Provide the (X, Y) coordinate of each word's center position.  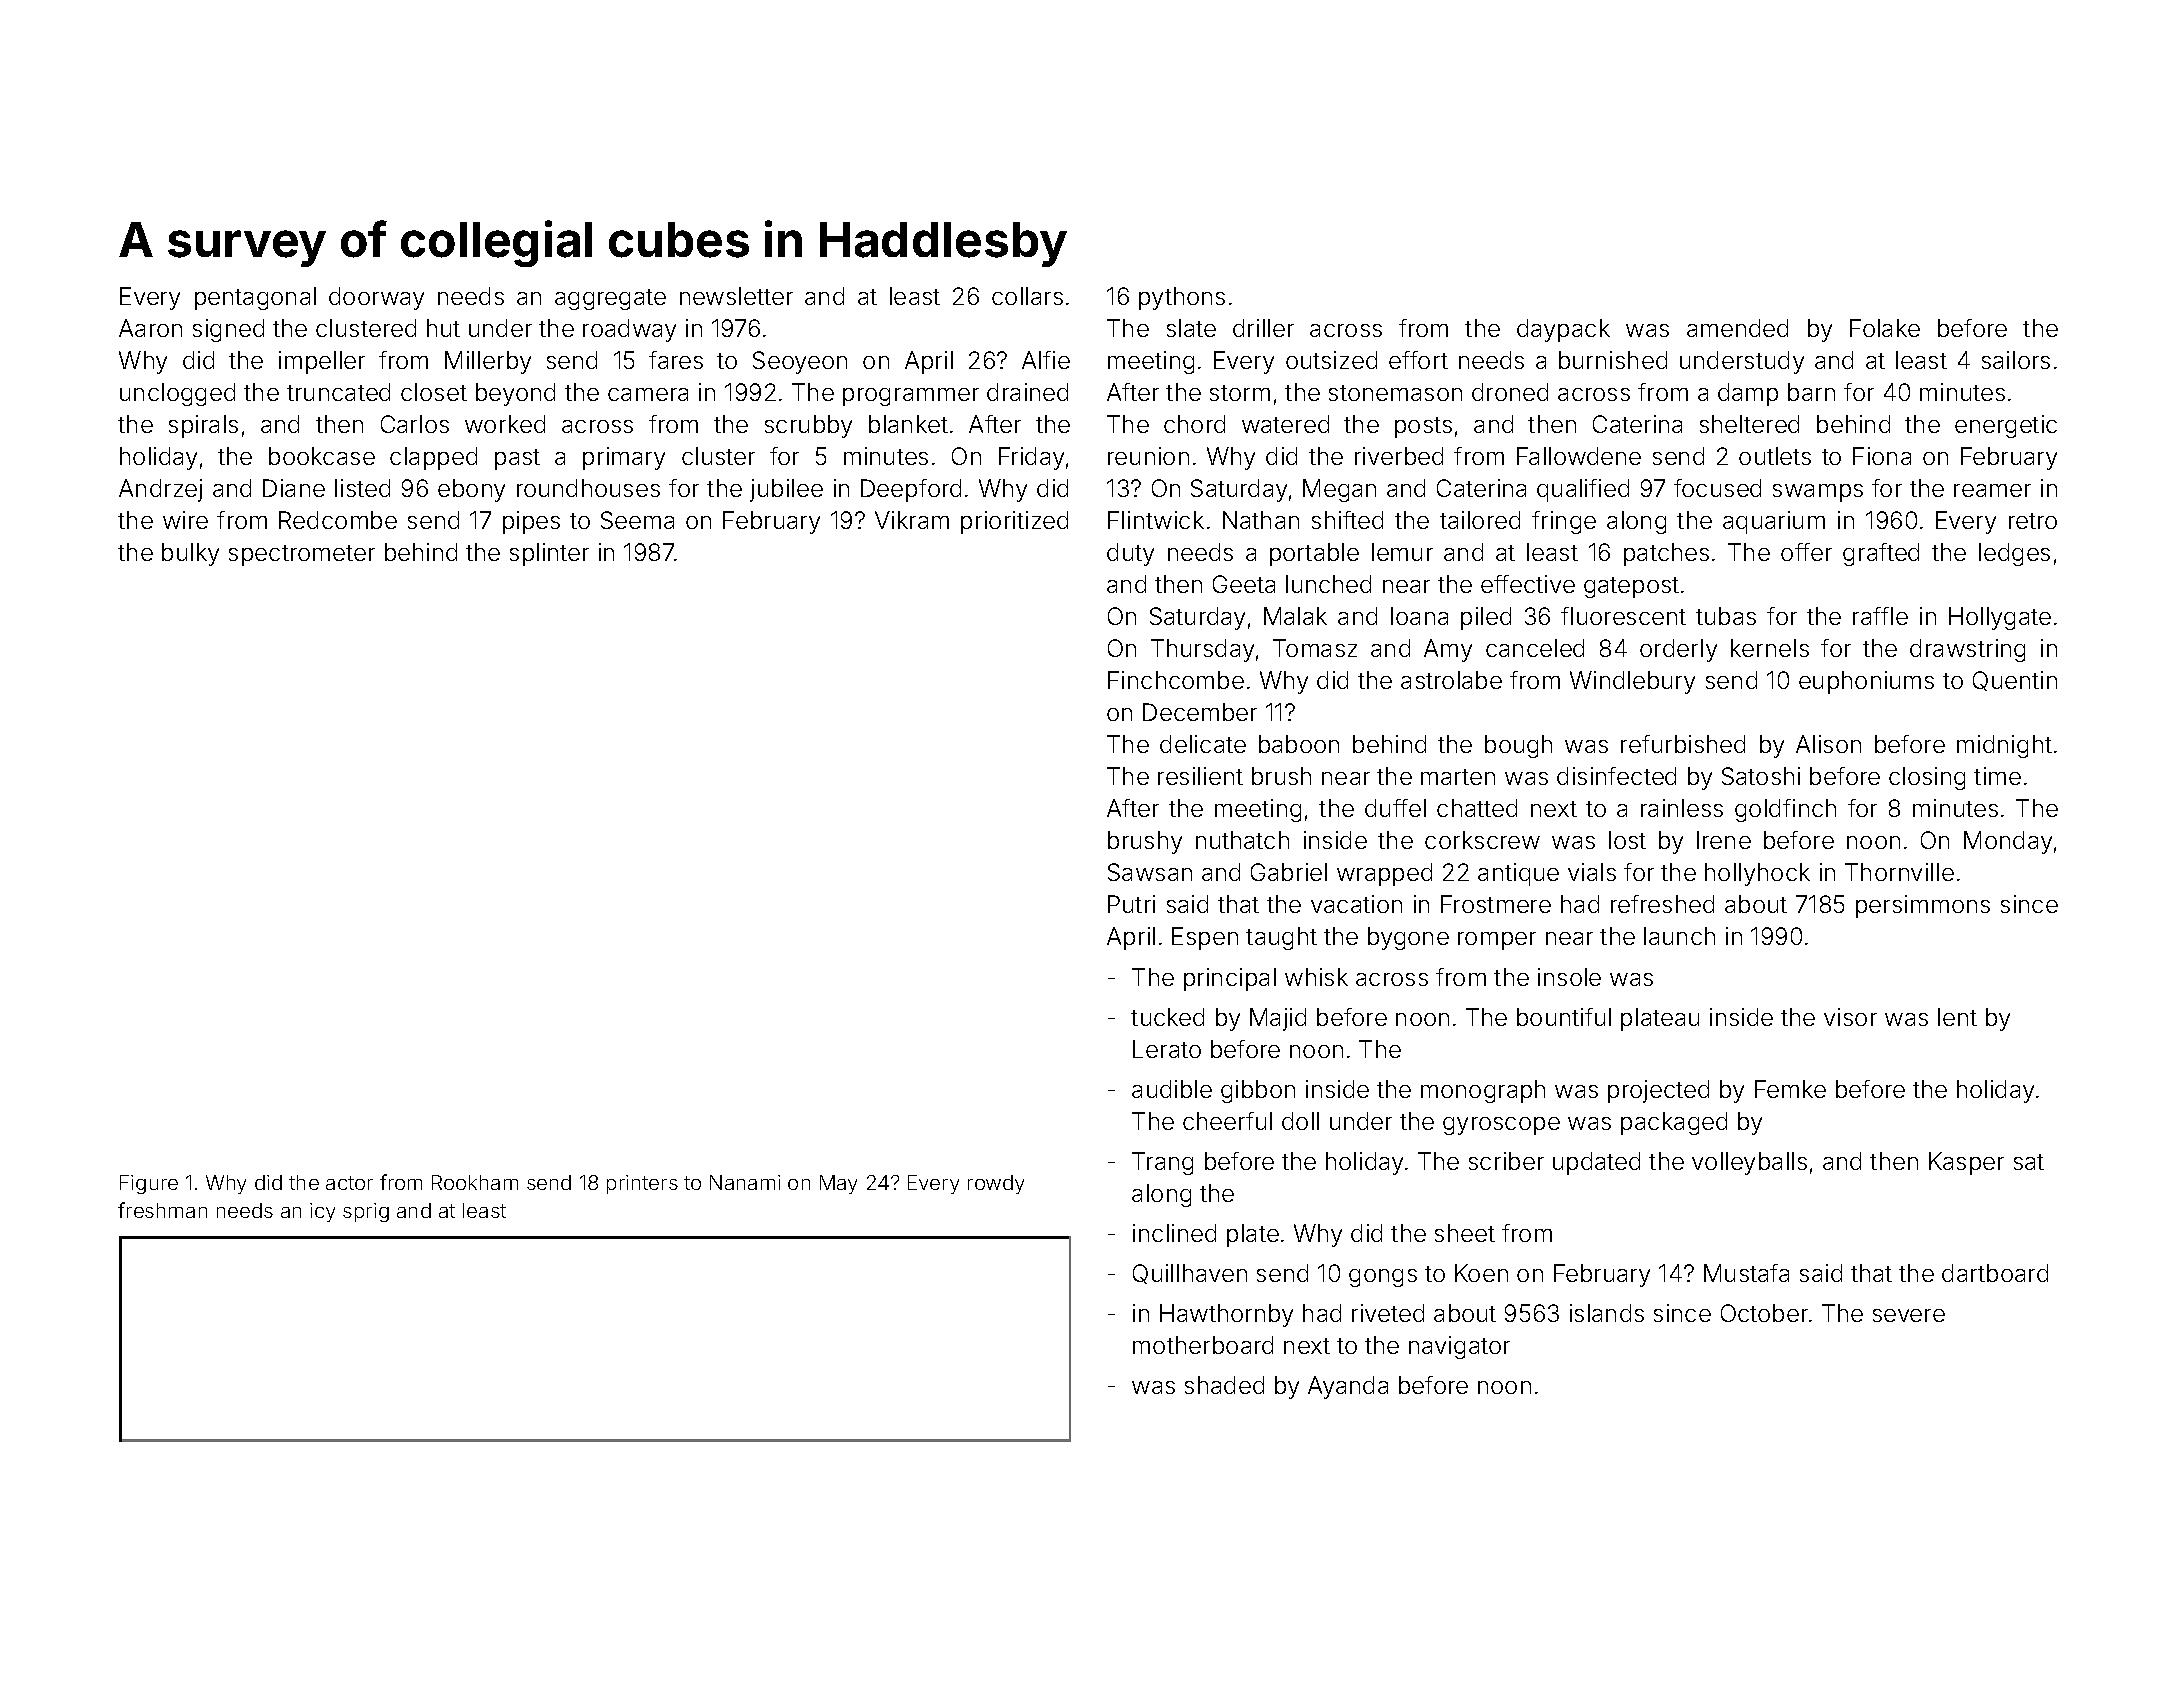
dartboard (1995, 1273)
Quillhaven (1190, 1274)
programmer (911, 397)
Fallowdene (1579, 456)
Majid (1278, 1019)
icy (322, 1212)
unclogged (177, 394)
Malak (1295, 616)
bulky (190, 554)
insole (1569, 977)
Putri (1131, 904)
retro (2033, 521)
